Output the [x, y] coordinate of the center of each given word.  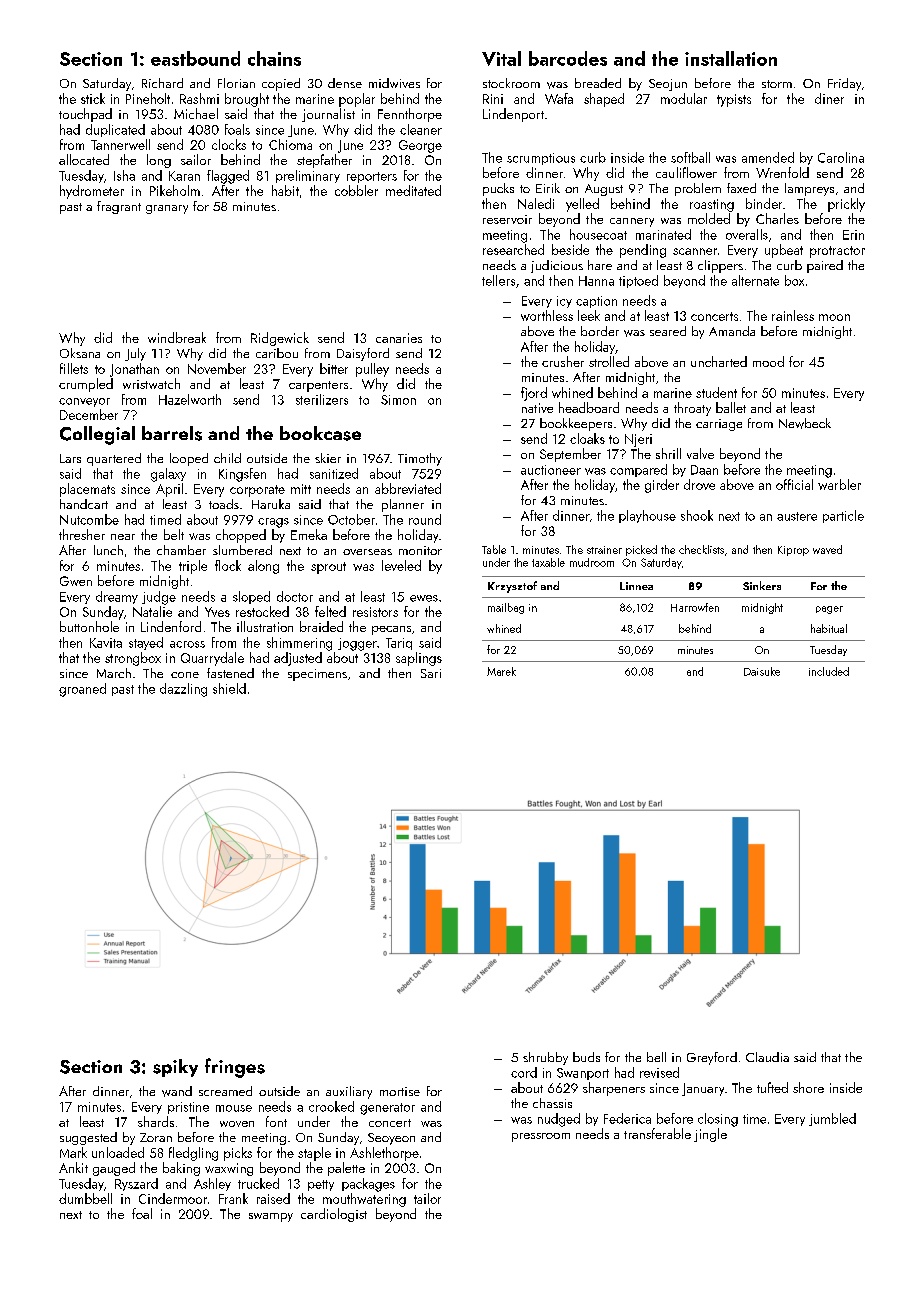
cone [185, 675]
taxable [548, 562]
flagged [228, 177]
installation [731, 58]
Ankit [73, 1167]
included [829, 671]
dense [345, 83]
